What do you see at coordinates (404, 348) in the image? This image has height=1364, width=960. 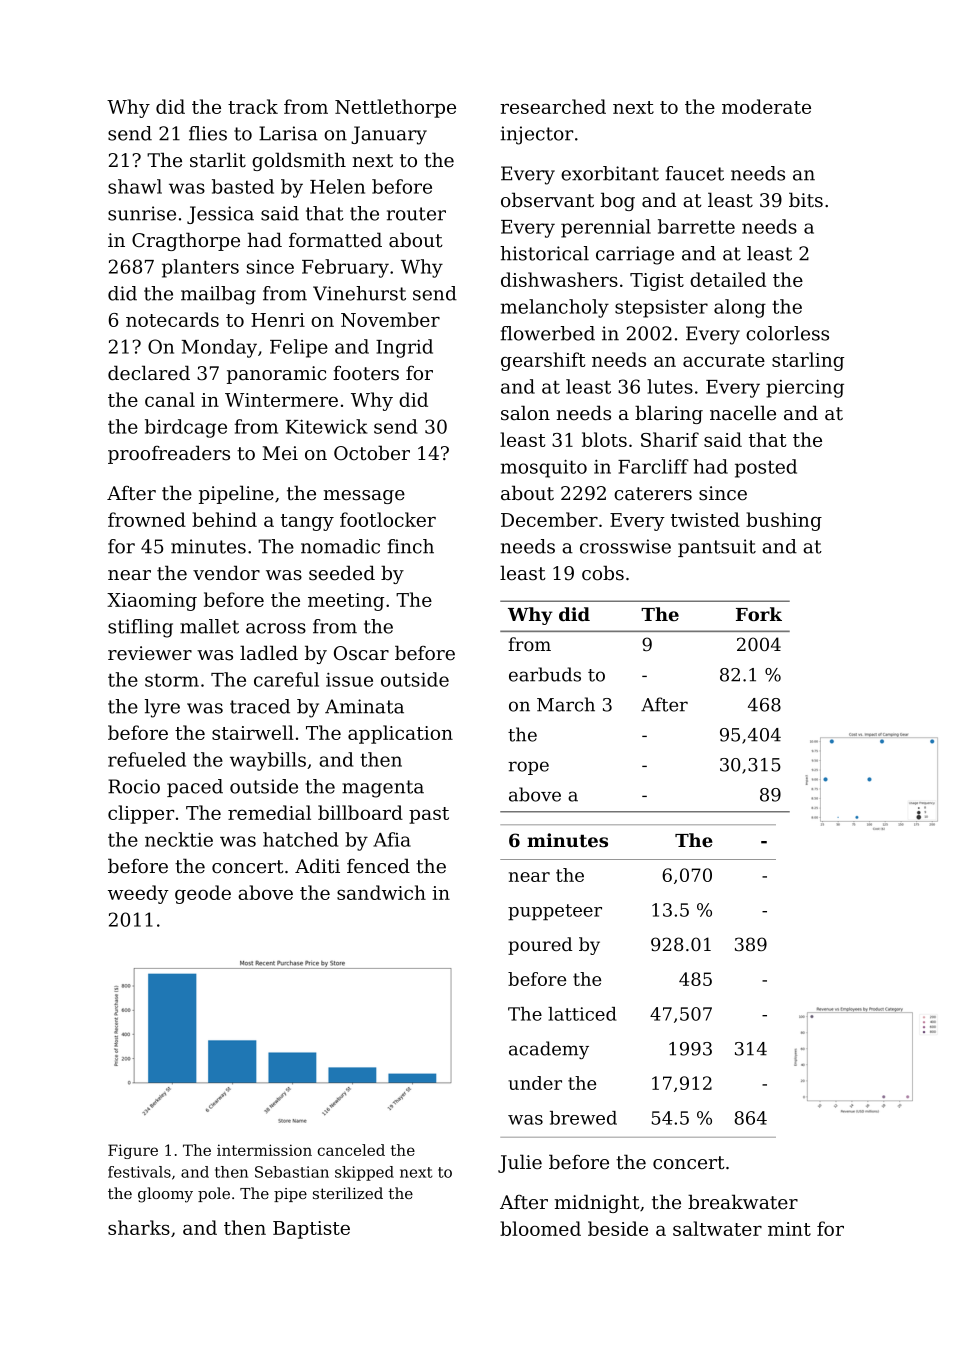 I see `Ingrid` at bounding box center [404, 348].
